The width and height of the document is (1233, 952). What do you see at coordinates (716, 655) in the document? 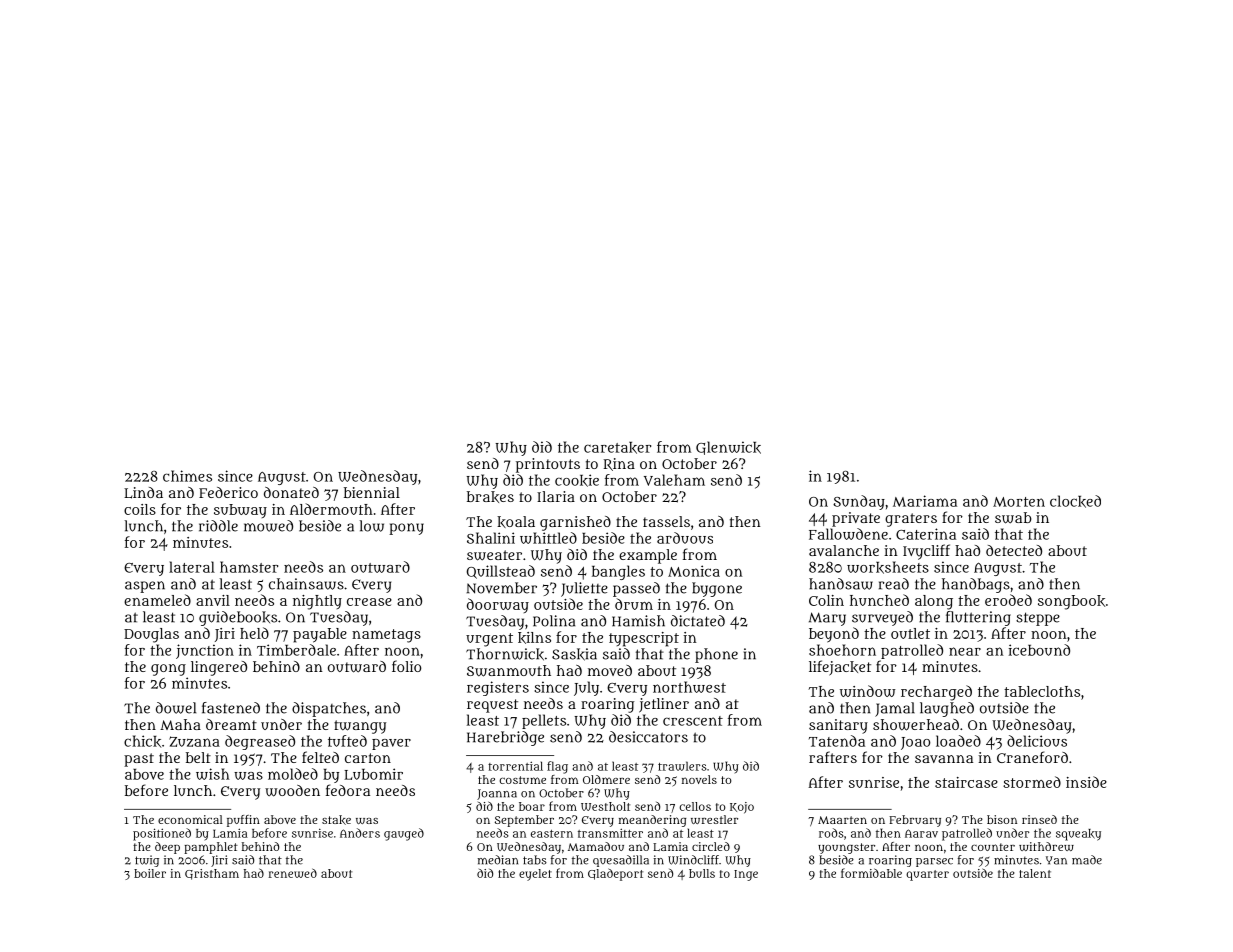
I see `phone` at bounding box center [716, 655].
